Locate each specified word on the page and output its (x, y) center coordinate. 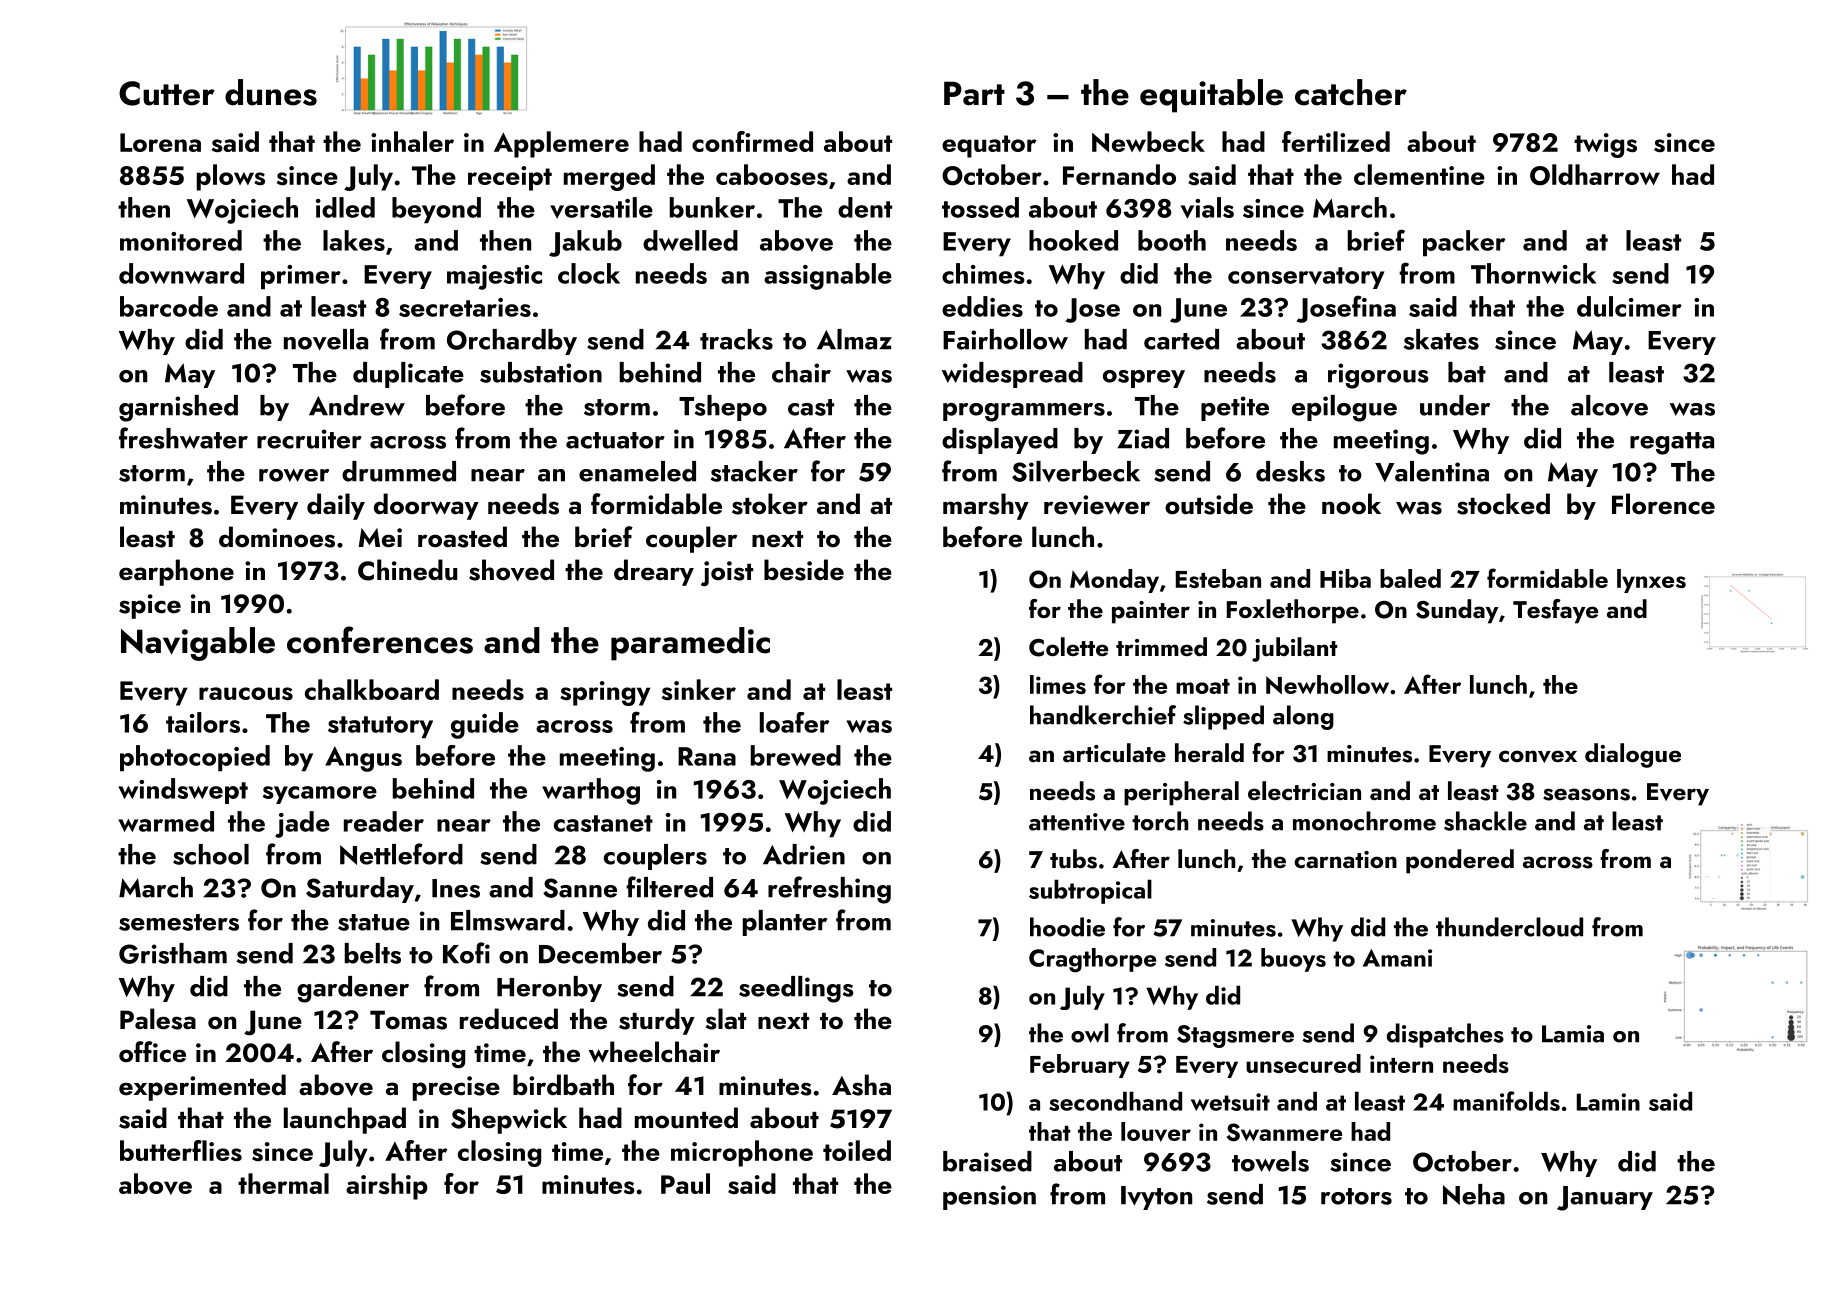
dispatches (1445, 1035)
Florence (1663, 504)
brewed (796, 755)
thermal (283, 1183)
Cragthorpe (1092, 960)
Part (974, 93)
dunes (271, 92)
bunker (712, 207)
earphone (176, 572)
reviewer (1097, 505)
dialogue (1633, 755)
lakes (354, 240)
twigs (1605, 145)
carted (1181, 339)
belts (373, 953)
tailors (203, 722)
